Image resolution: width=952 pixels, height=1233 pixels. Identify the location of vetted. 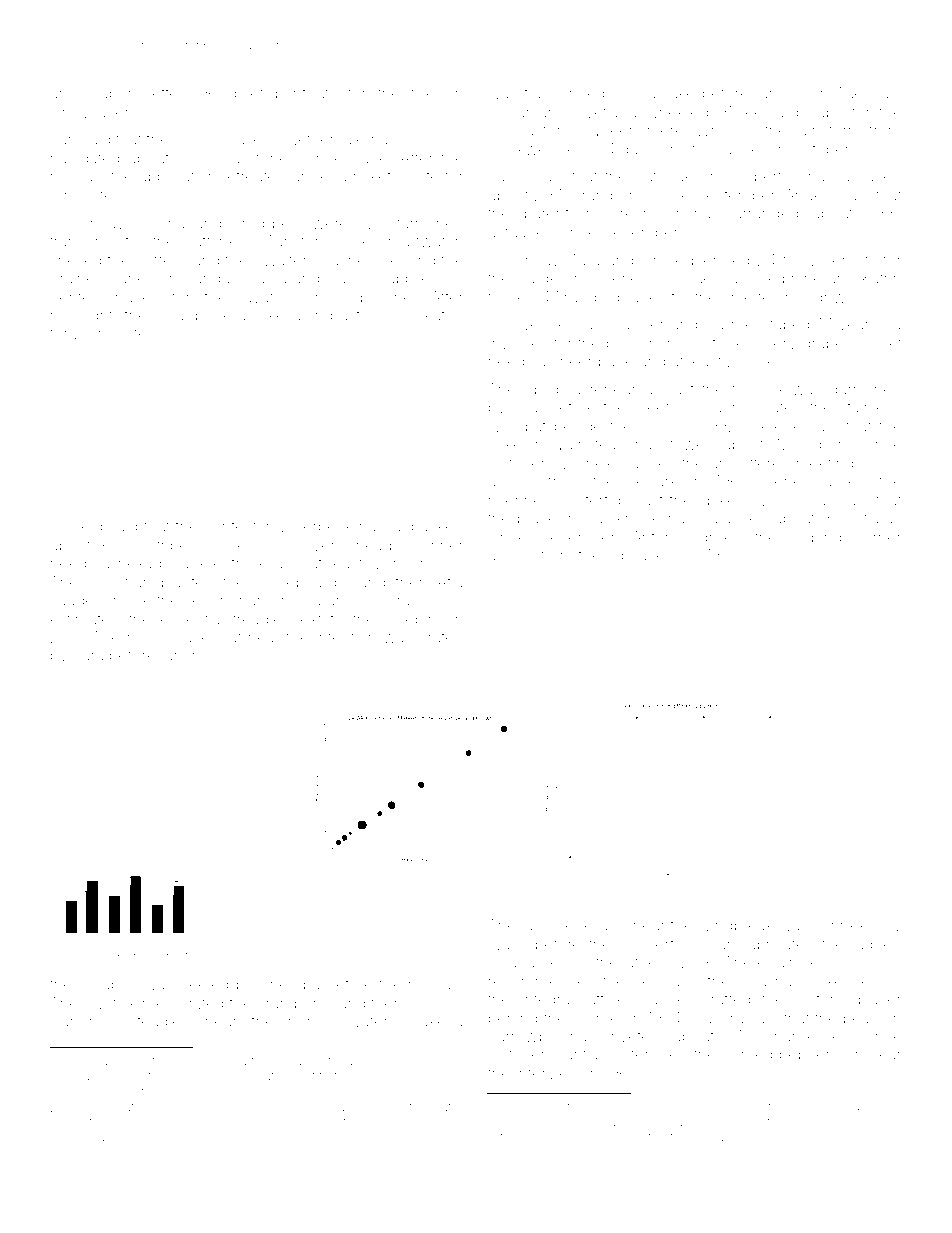
(165, 93).
